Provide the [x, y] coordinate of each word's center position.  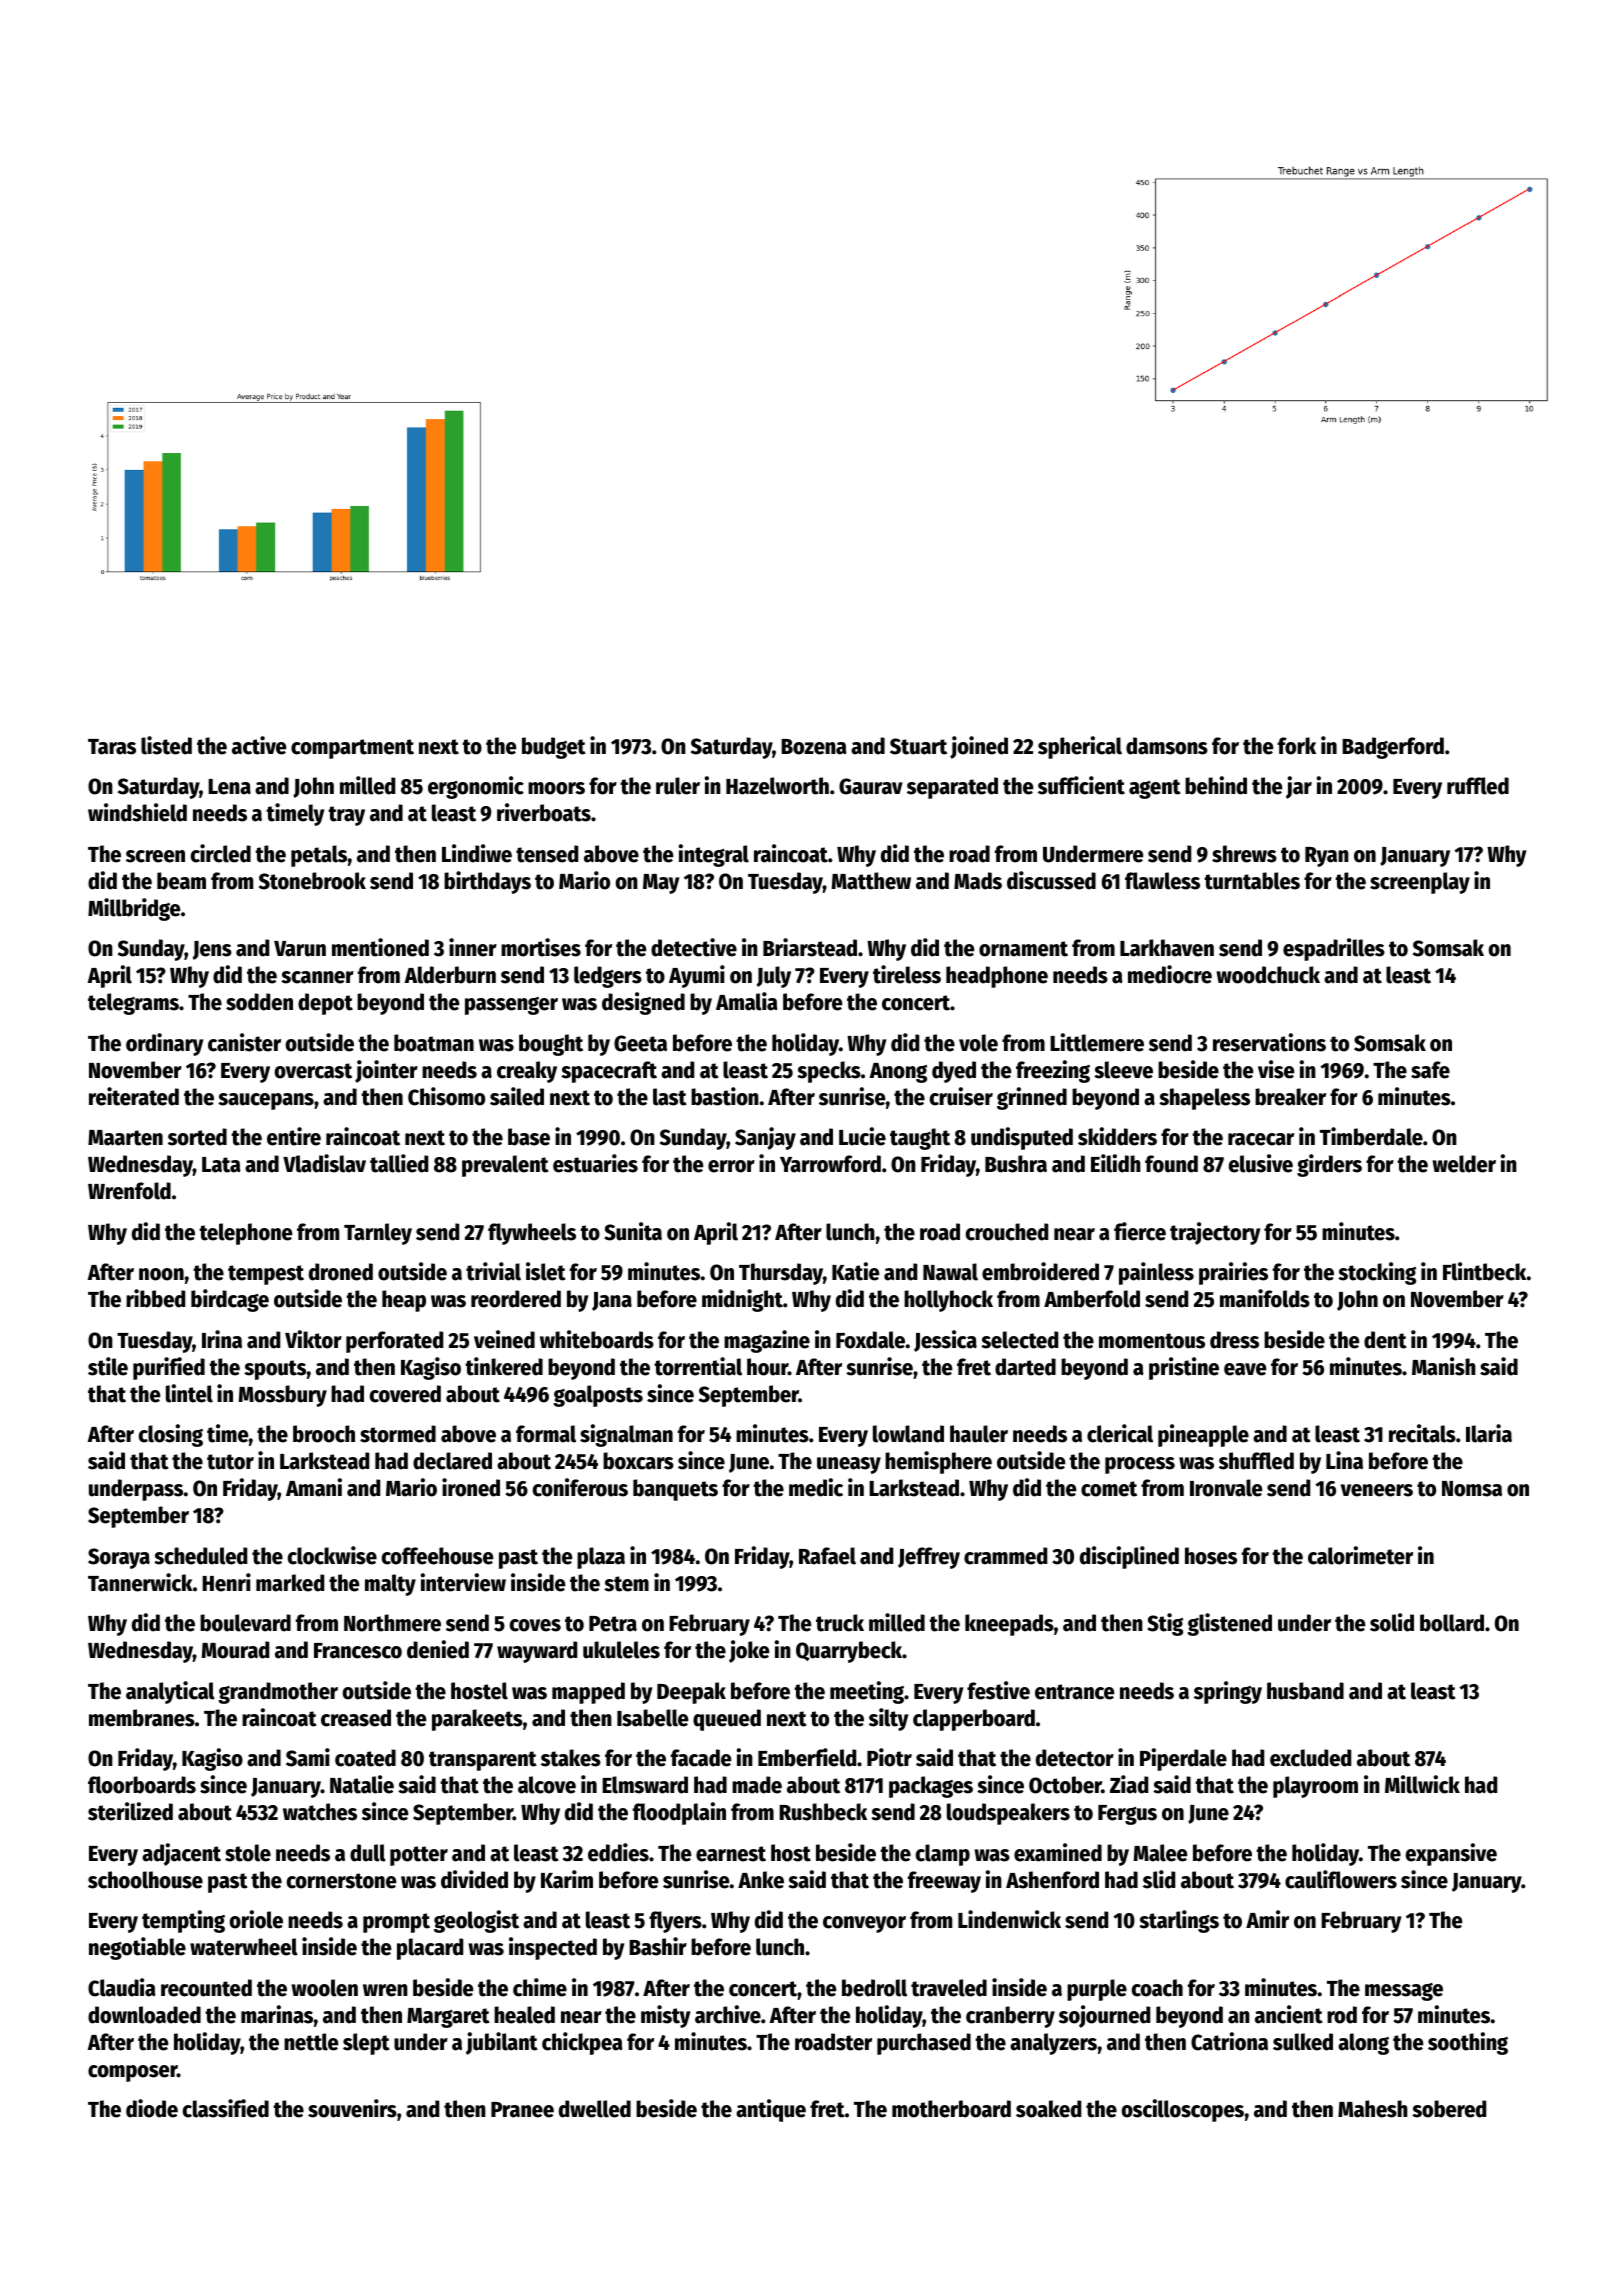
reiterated [134, 1096]
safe [1430, 1070]
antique [771, 2110]
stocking [1377, 1273]
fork [1297, 746]
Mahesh [1373, 2109]
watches [320, 1812]
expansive [1451, 1854]
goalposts [598, 1396]
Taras [112, 747]
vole [978, 1043]
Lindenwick [1009, 1919]
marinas [277, 2014]
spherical [1080, 747]
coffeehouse [437, 1556]
